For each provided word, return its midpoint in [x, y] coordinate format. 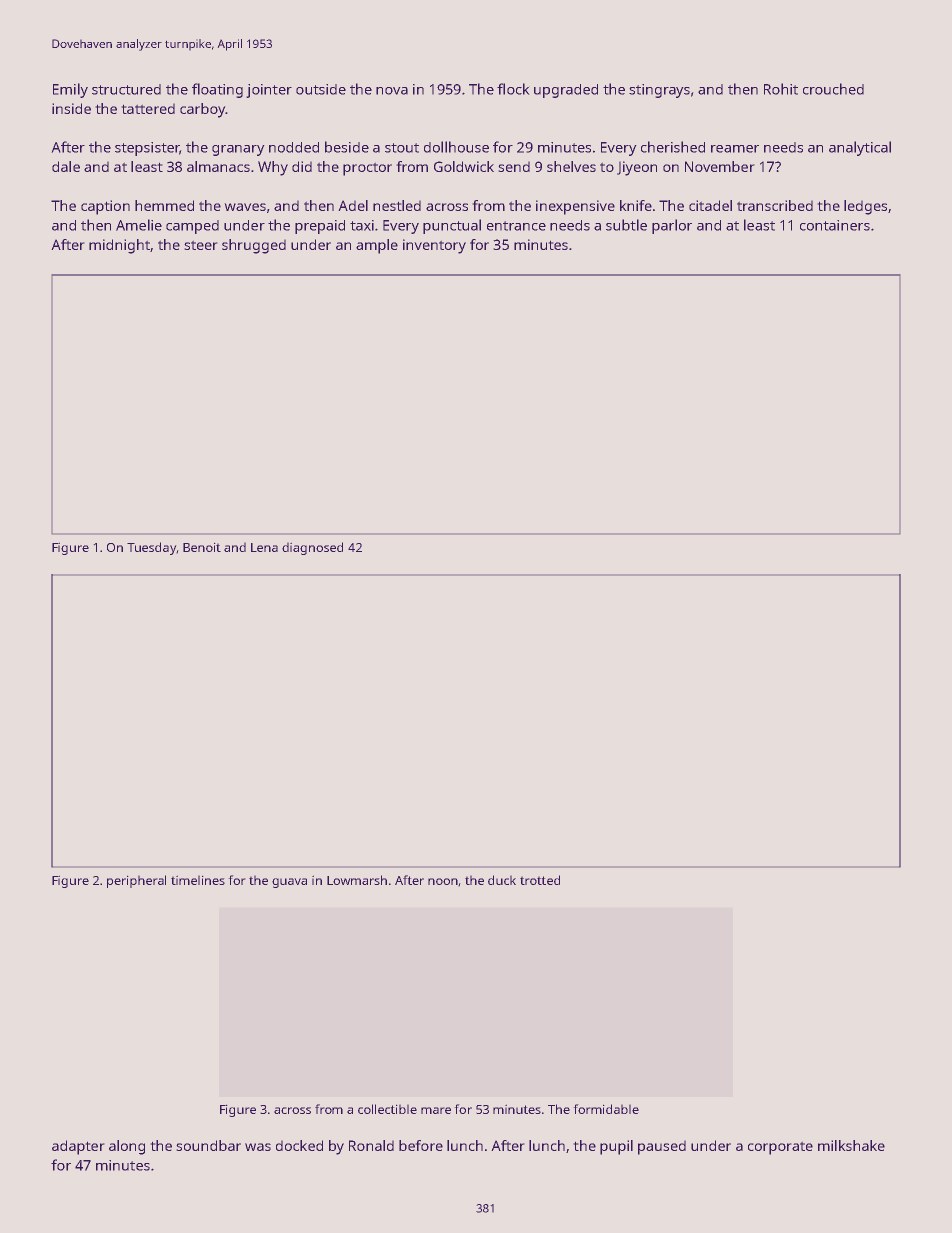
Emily [70, 90]
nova [392, 91]
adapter [78, 1147]
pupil [616, 1147]
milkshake [851, 1145]
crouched [833, 89]
